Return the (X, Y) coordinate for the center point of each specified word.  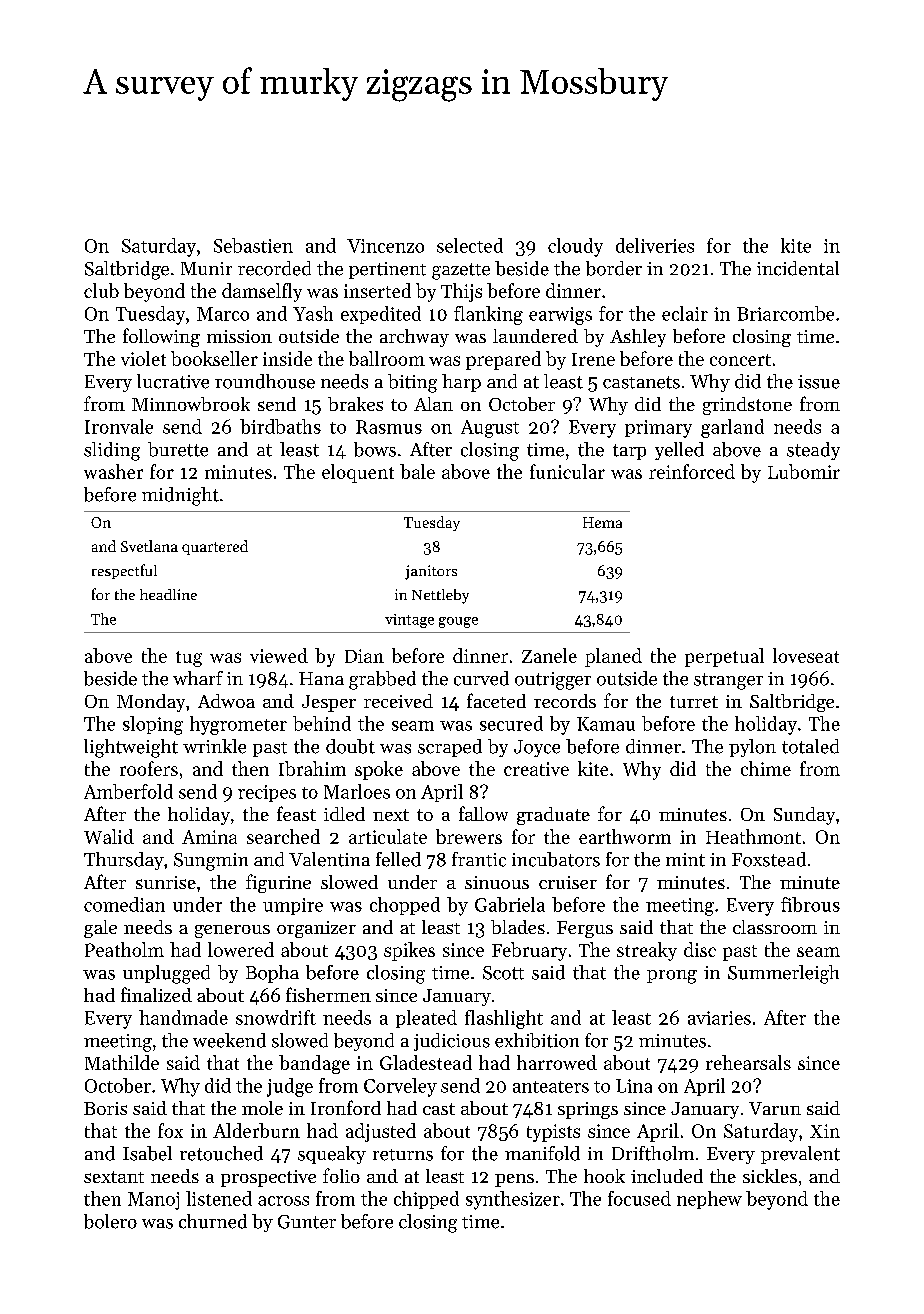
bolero (110, 1221)
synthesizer (513, 1200)
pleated (426, 1019)
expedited (381, 315)
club (101, 290)
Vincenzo (385, 246)
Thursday (124, 861)
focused (639, 1198)
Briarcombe (785, 313)
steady (813, 451)
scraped (450, 748)
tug (189, 659)
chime (766, 768)
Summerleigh (783, 974)
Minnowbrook (191, 404)
